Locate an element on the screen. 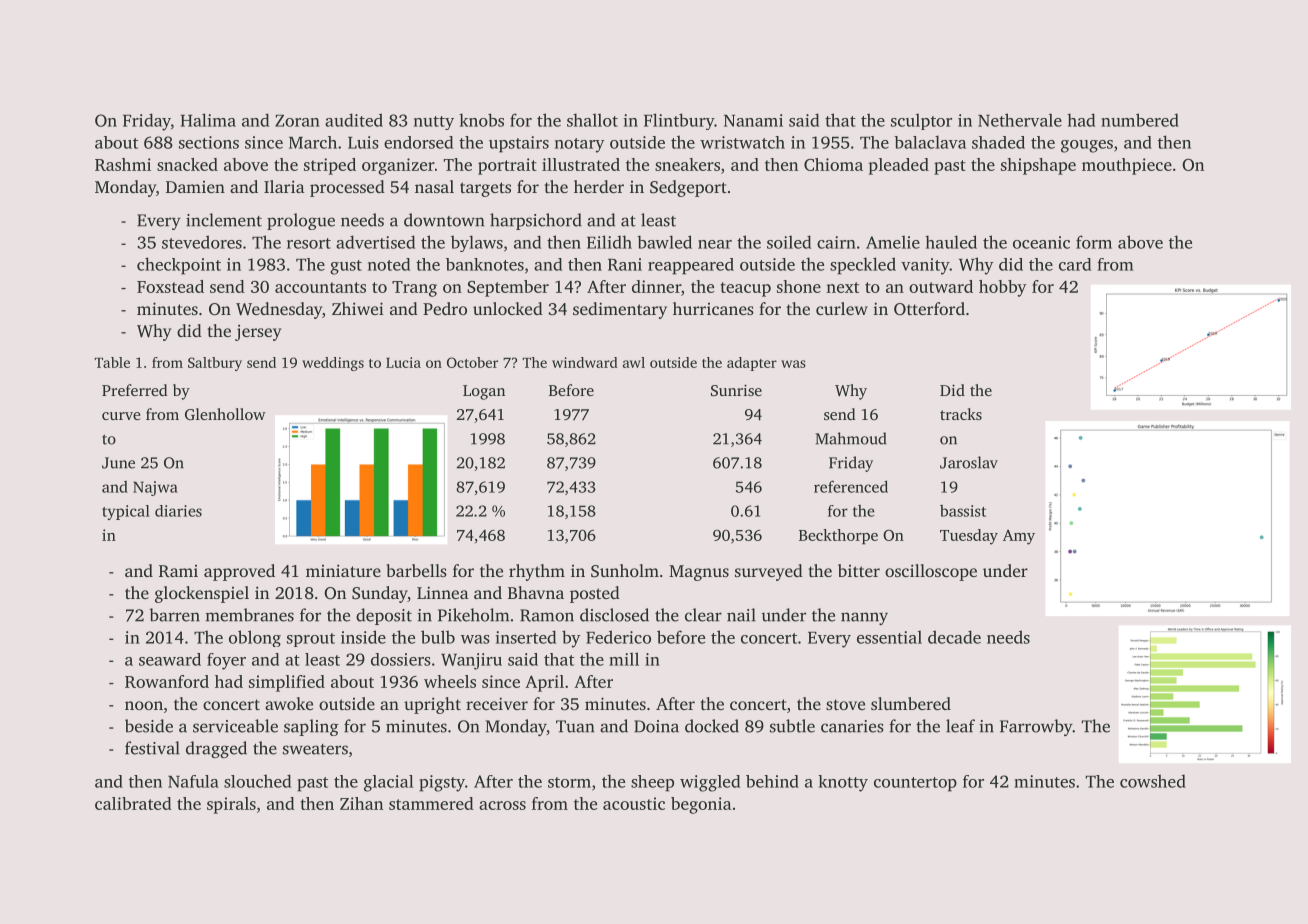 The width and height of the screenshot is (1308, 924). curve is located at coordinates (121, 416).
